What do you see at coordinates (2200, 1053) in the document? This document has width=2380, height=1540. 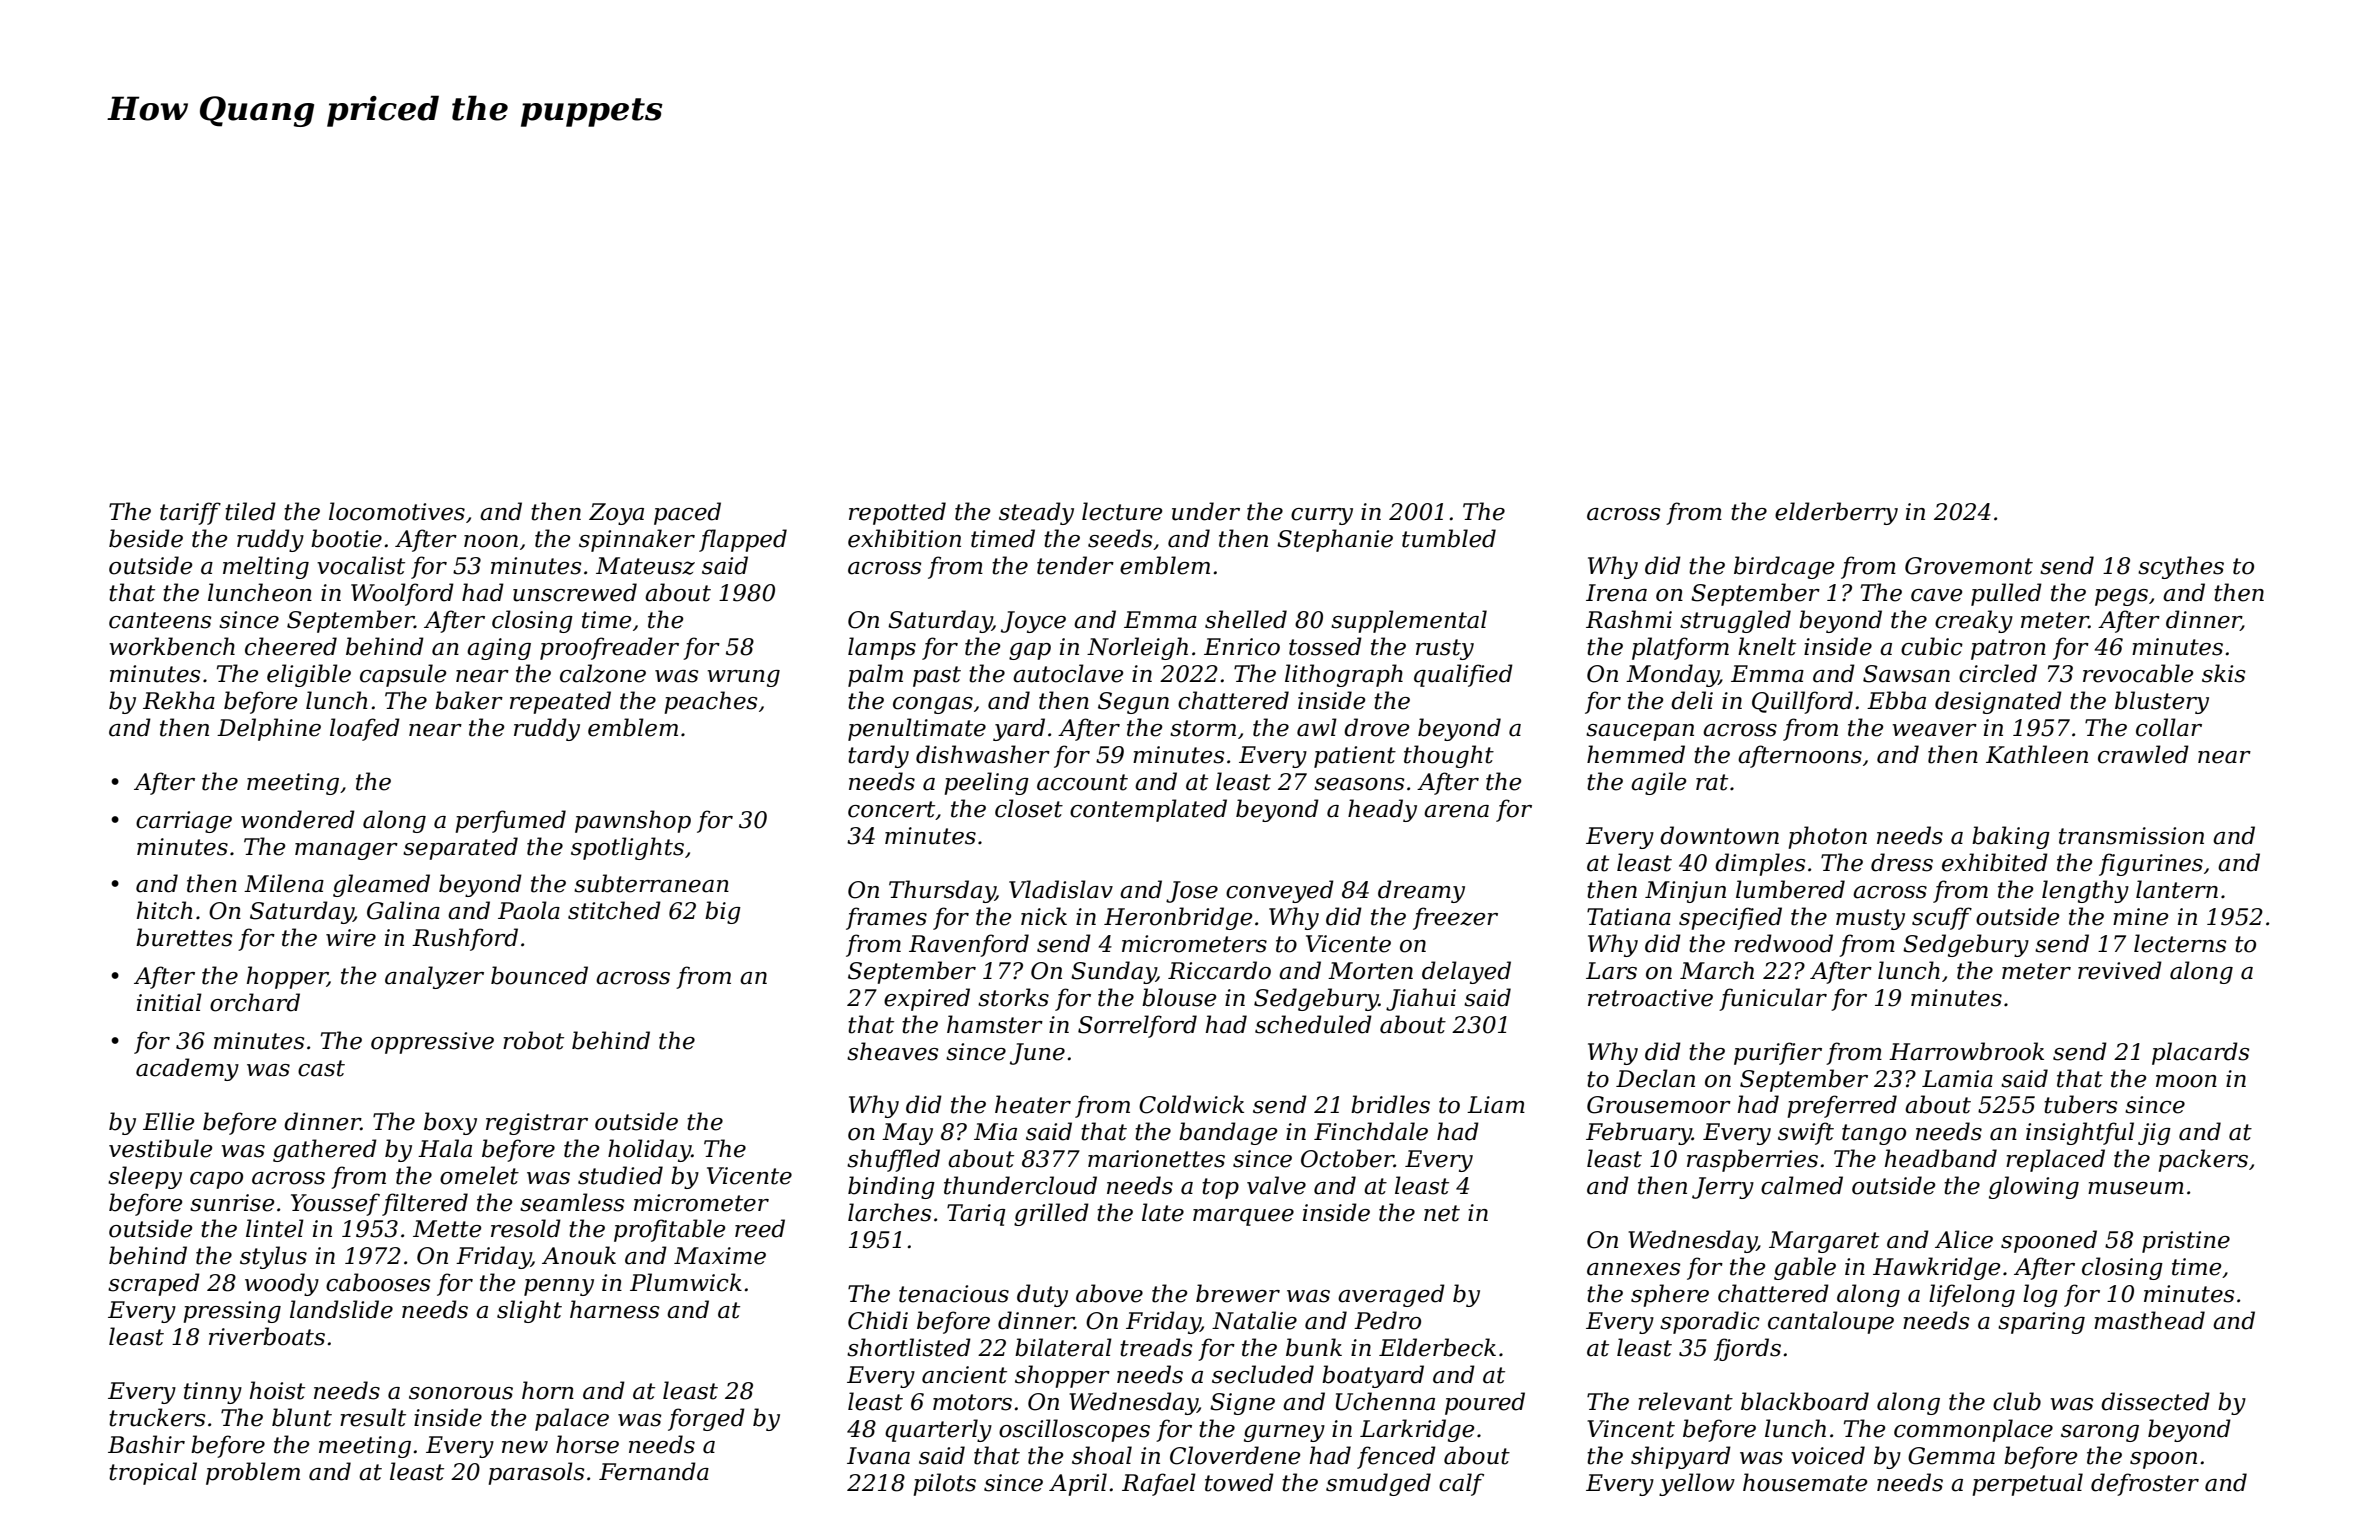 I see `placards` at bounding box center [2200, 1053].
